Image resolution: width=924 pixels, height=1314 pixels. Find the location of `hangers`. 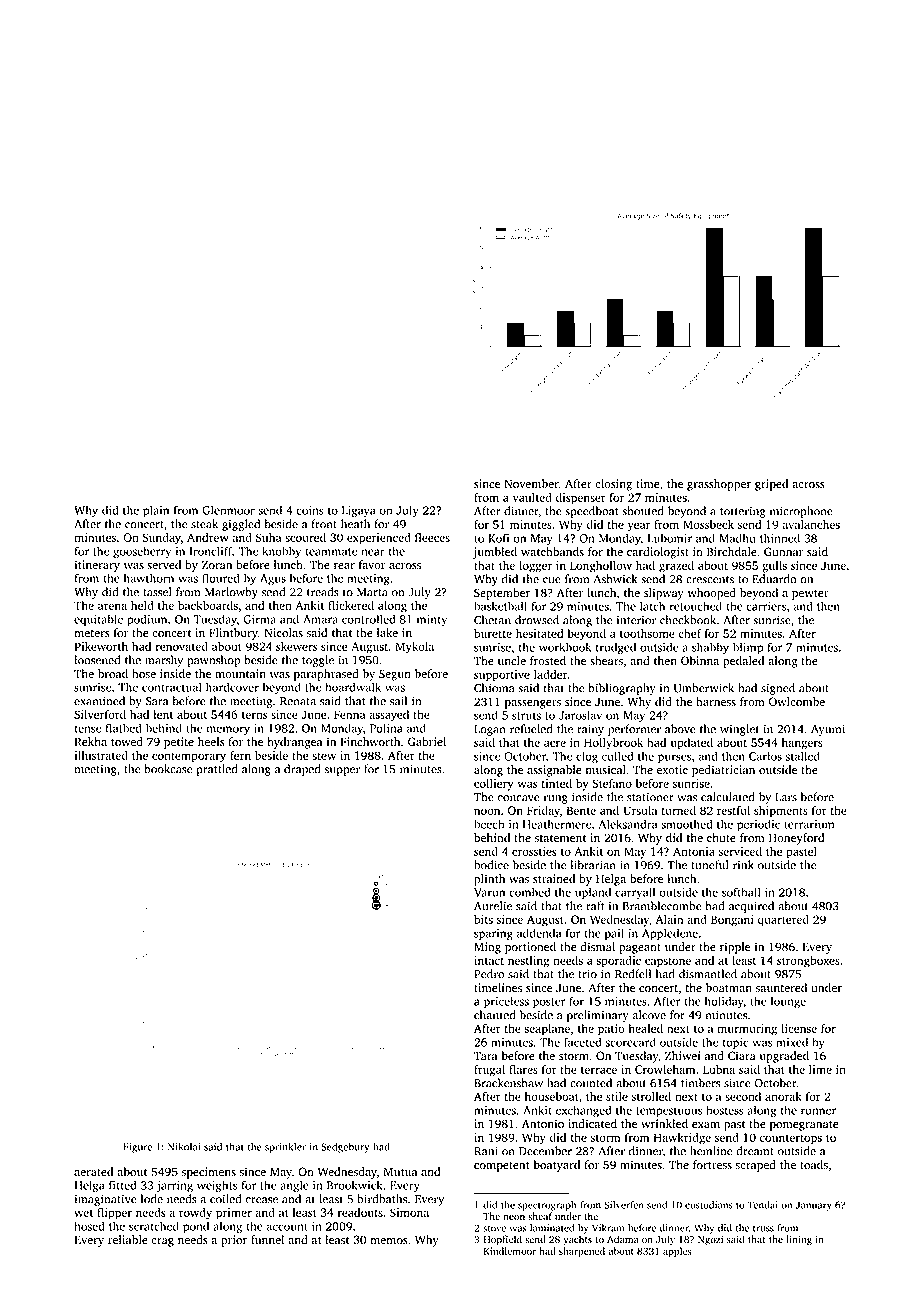

hangers is located at coordinates (802, 744).
